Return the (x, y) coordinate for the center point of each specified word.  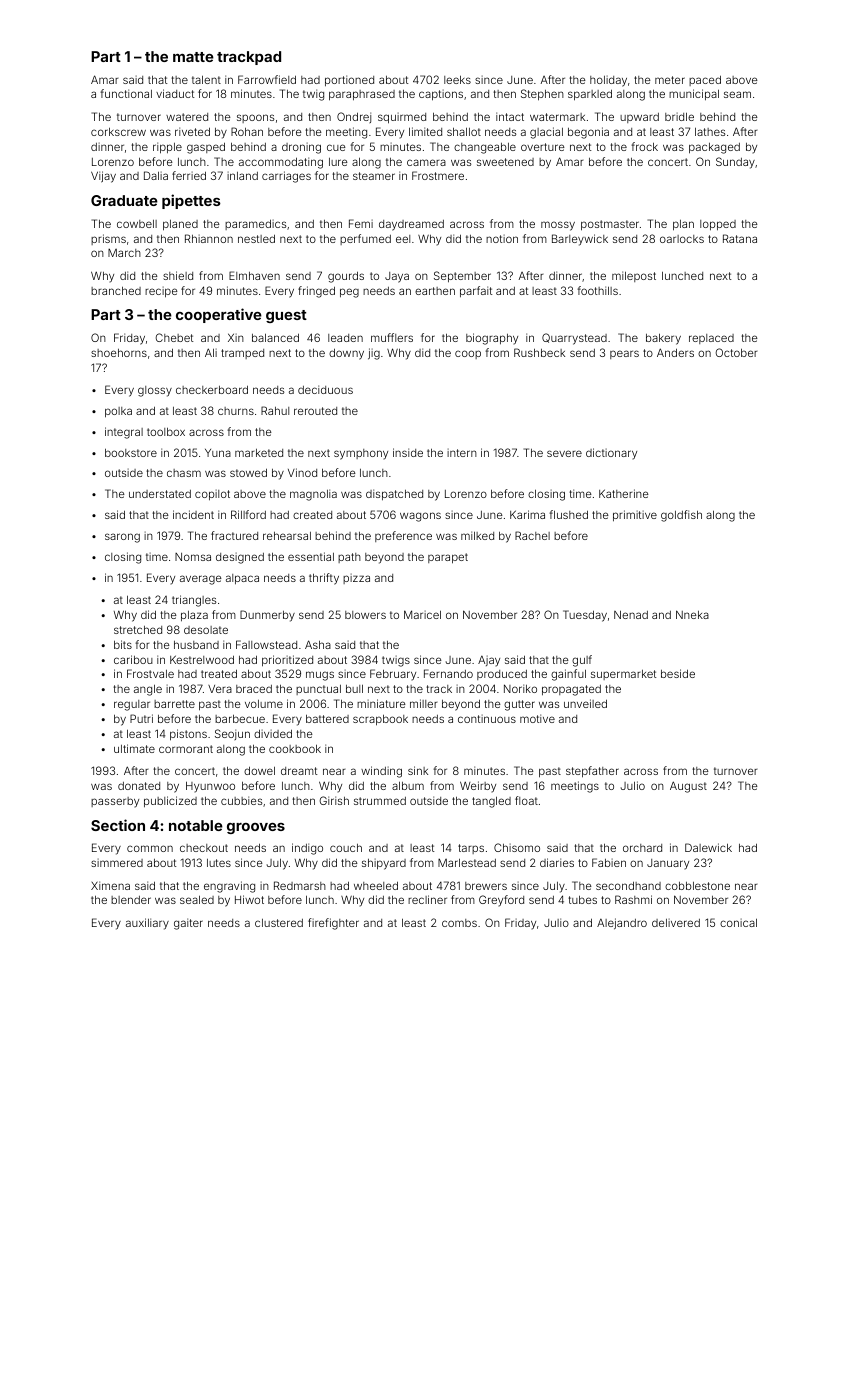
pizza (356, 579)
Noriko (520, 688)
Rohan (247, 131)
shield (178, 275)
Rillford (248, 514)
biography (492, 339)
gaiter (188, 924)
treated (219, 673)
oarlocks (682, 239)
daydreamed (411, 225)
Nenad (631, 614)
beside (678, 673)
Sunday (735, 163)
